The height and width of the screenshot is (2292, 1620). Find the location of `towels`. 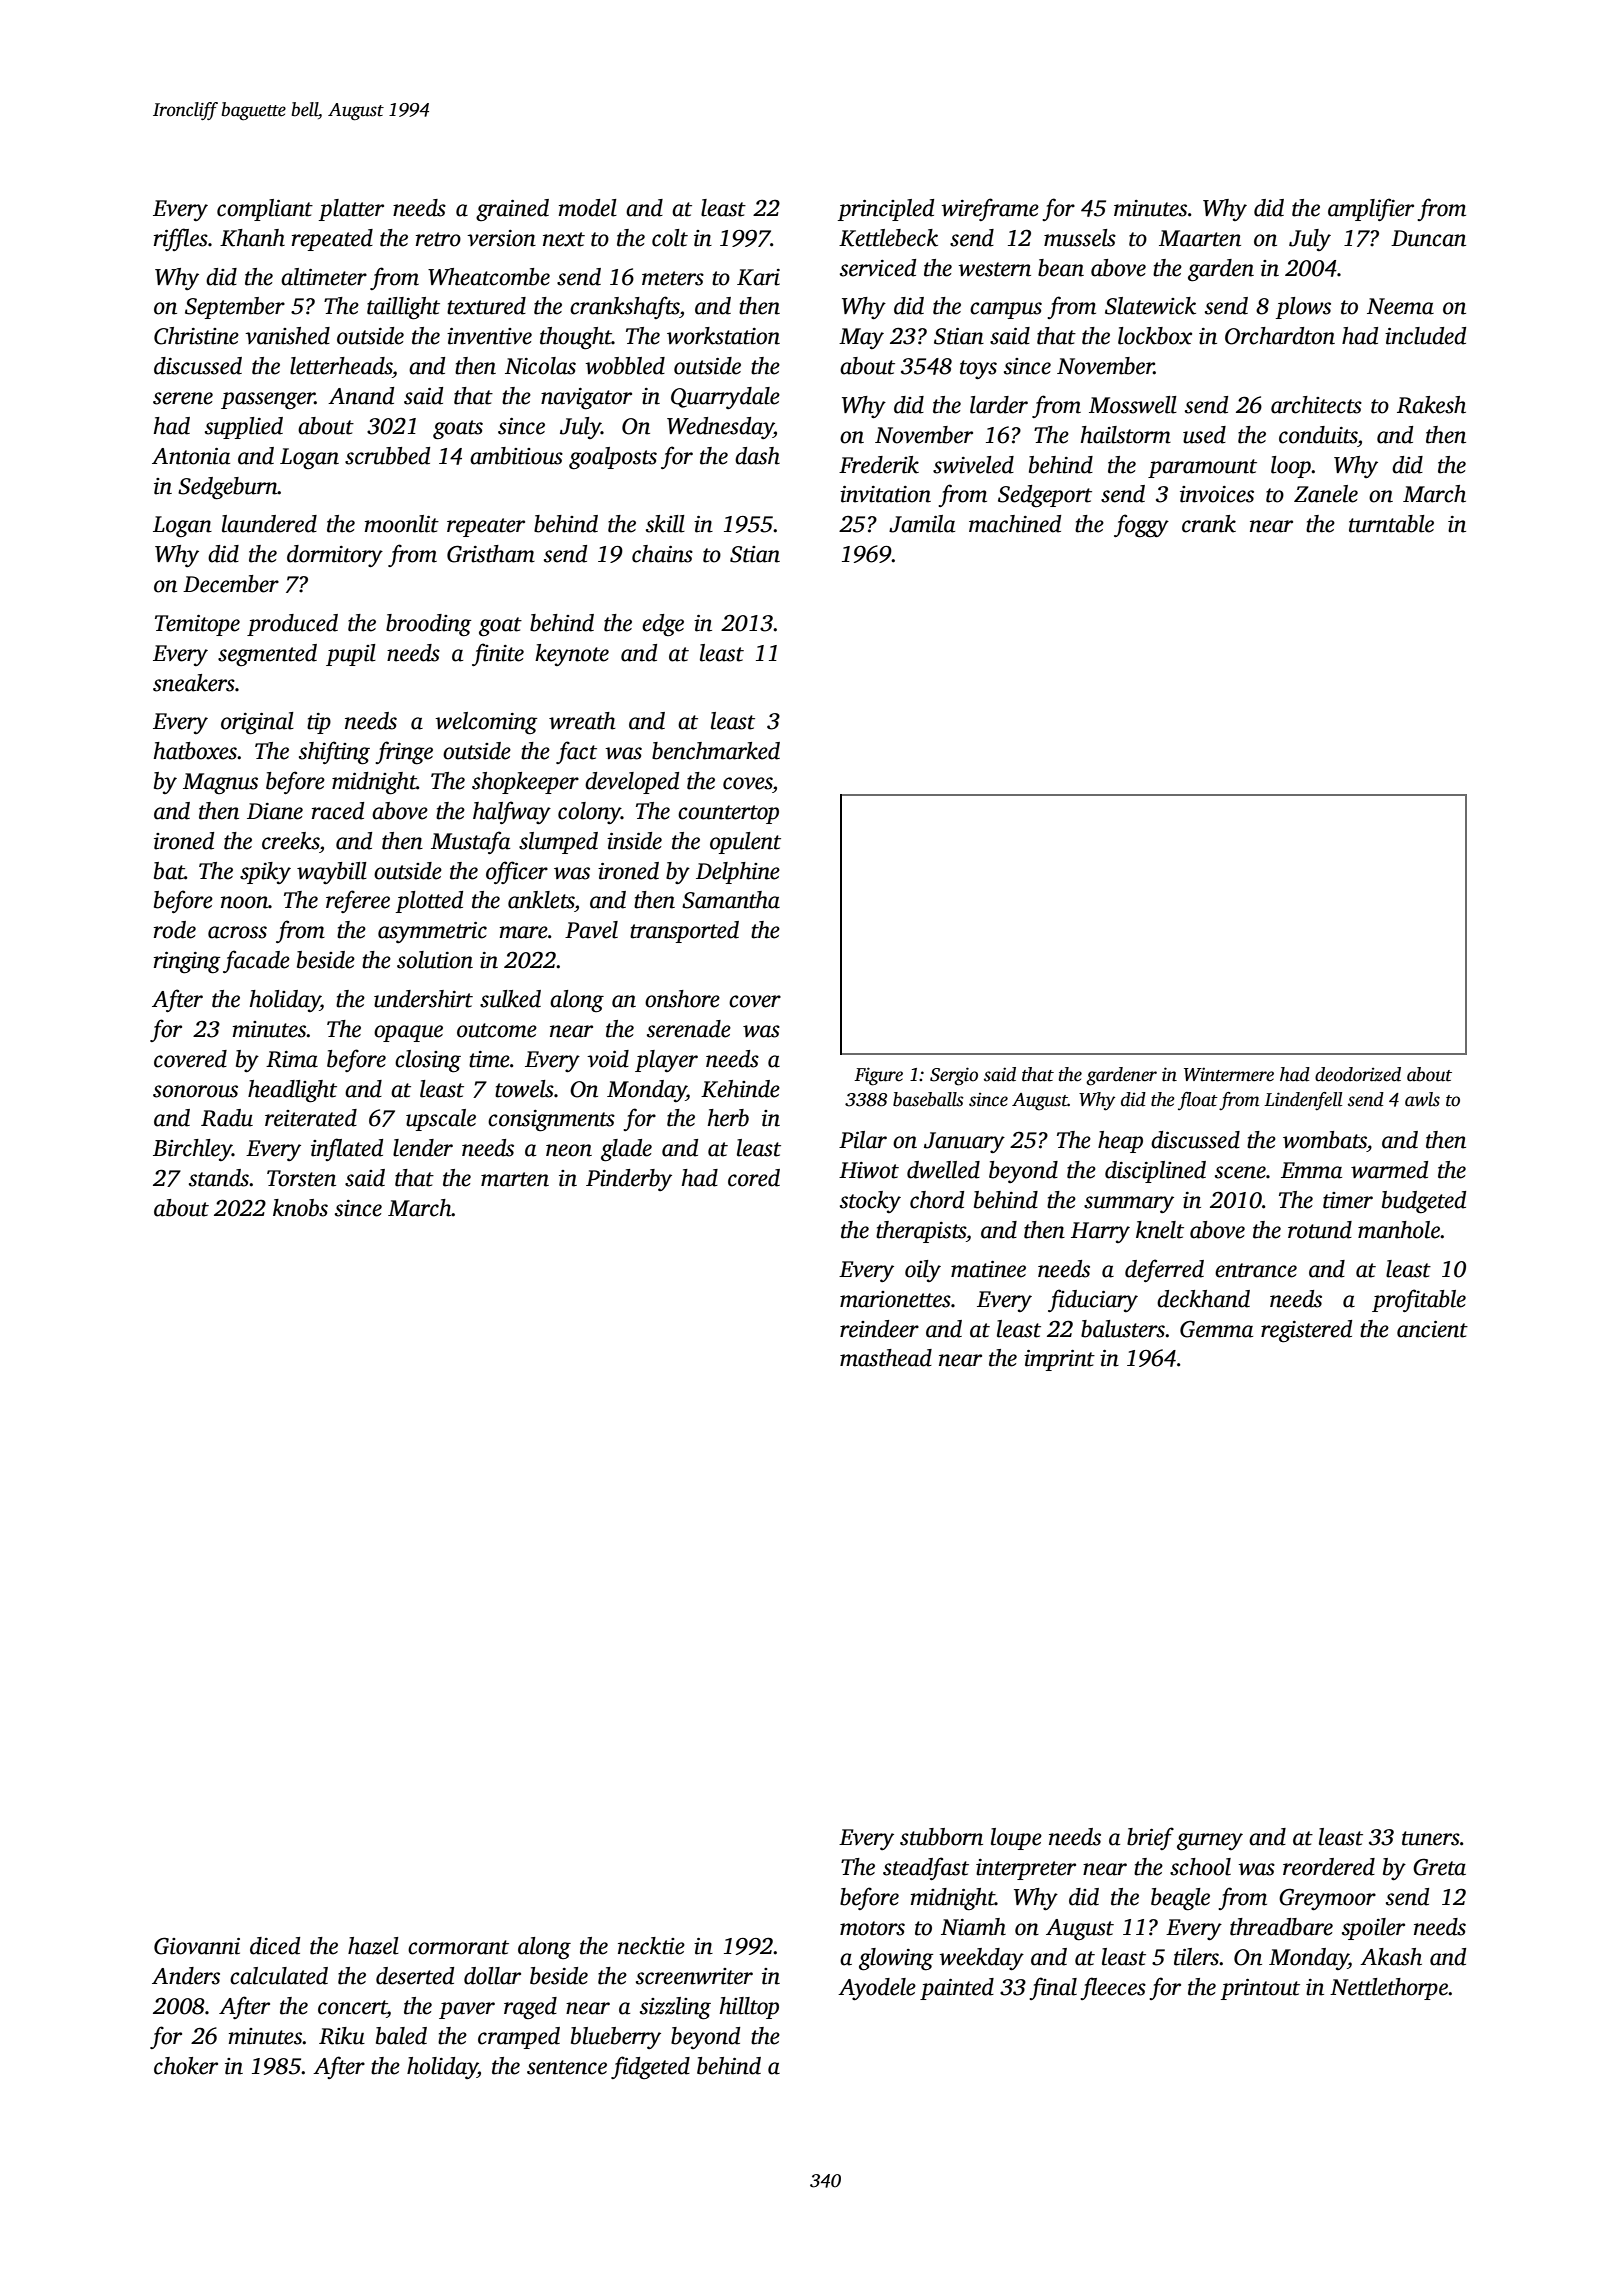

towels is located at coordinates (524, 1089).
